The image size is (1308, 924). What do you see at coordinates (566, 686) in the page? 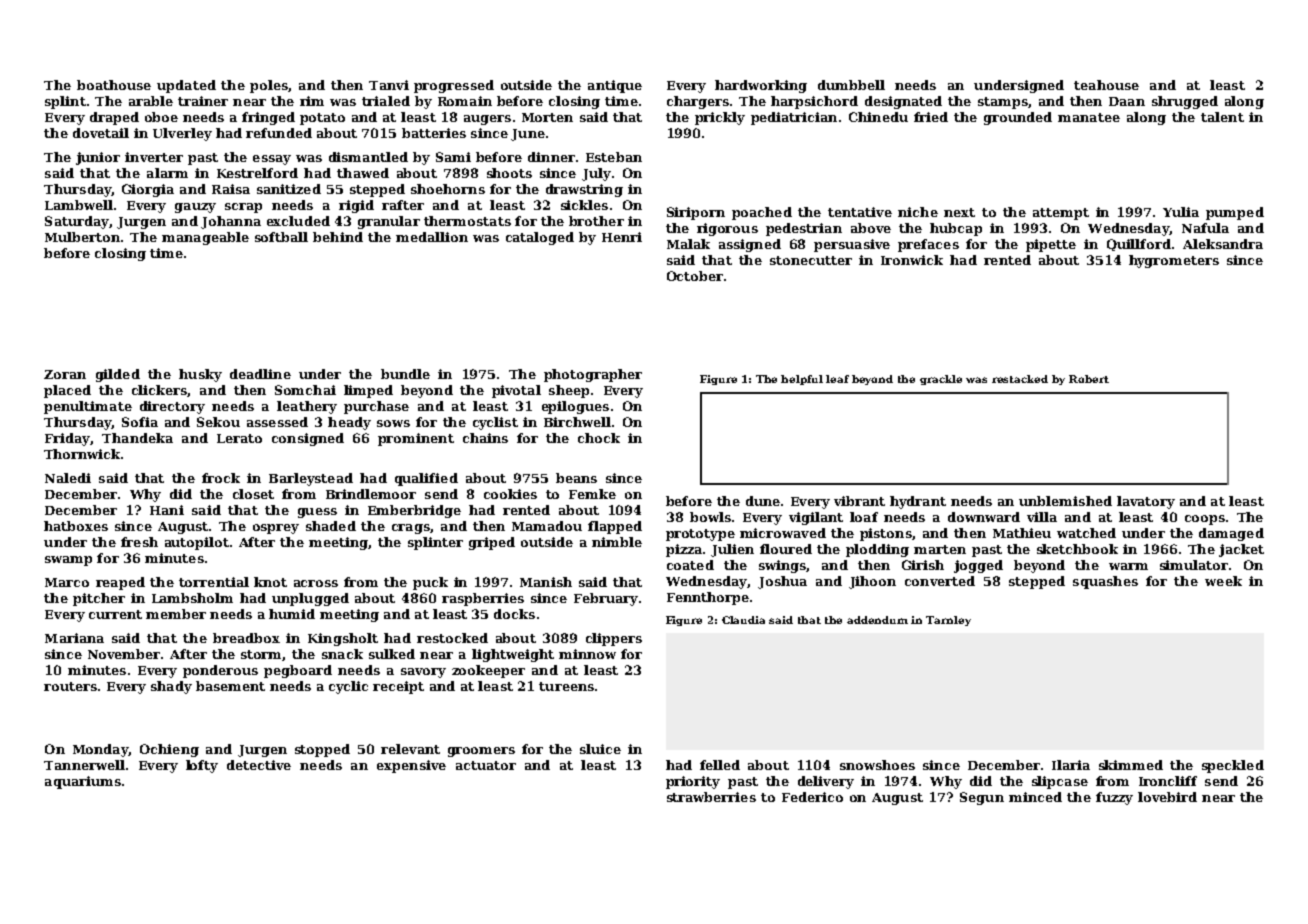
I see `tureens` at bounding box center [566, 686].
